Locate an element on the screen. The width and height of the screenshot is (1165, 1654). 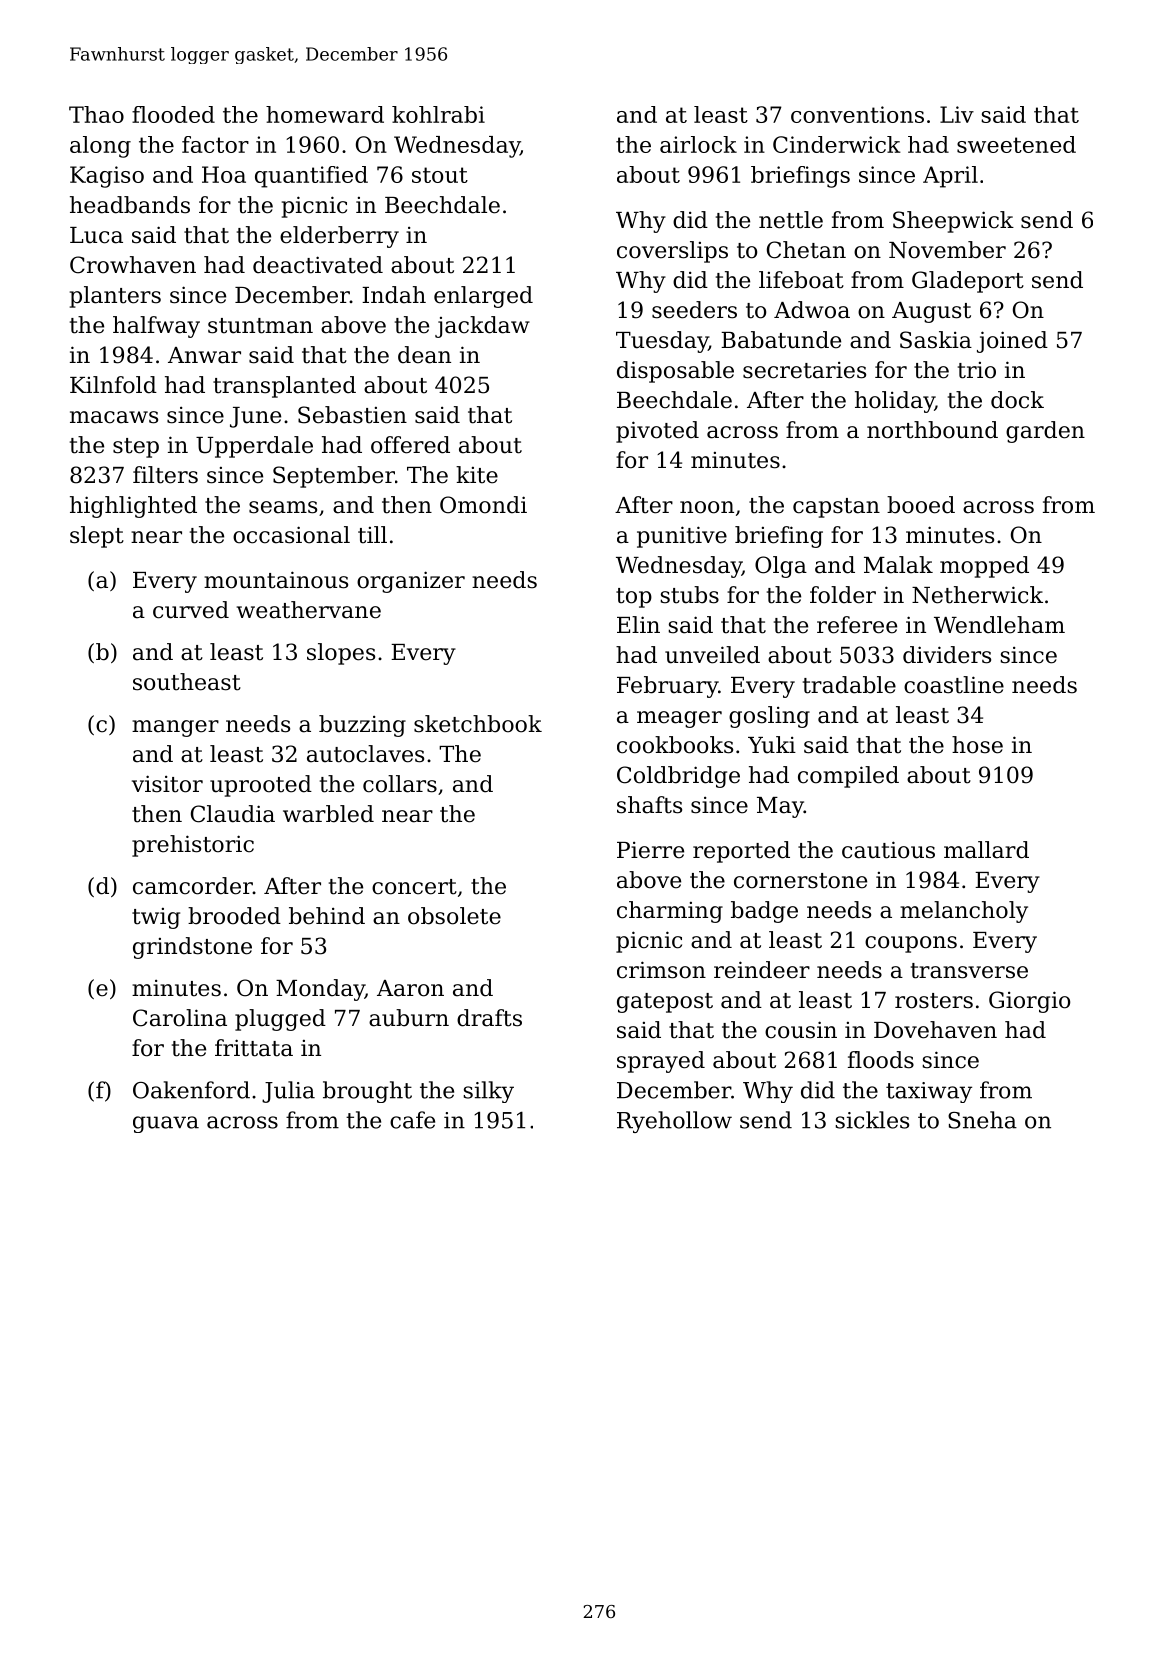
planters is located at coordinates (115, 297).
